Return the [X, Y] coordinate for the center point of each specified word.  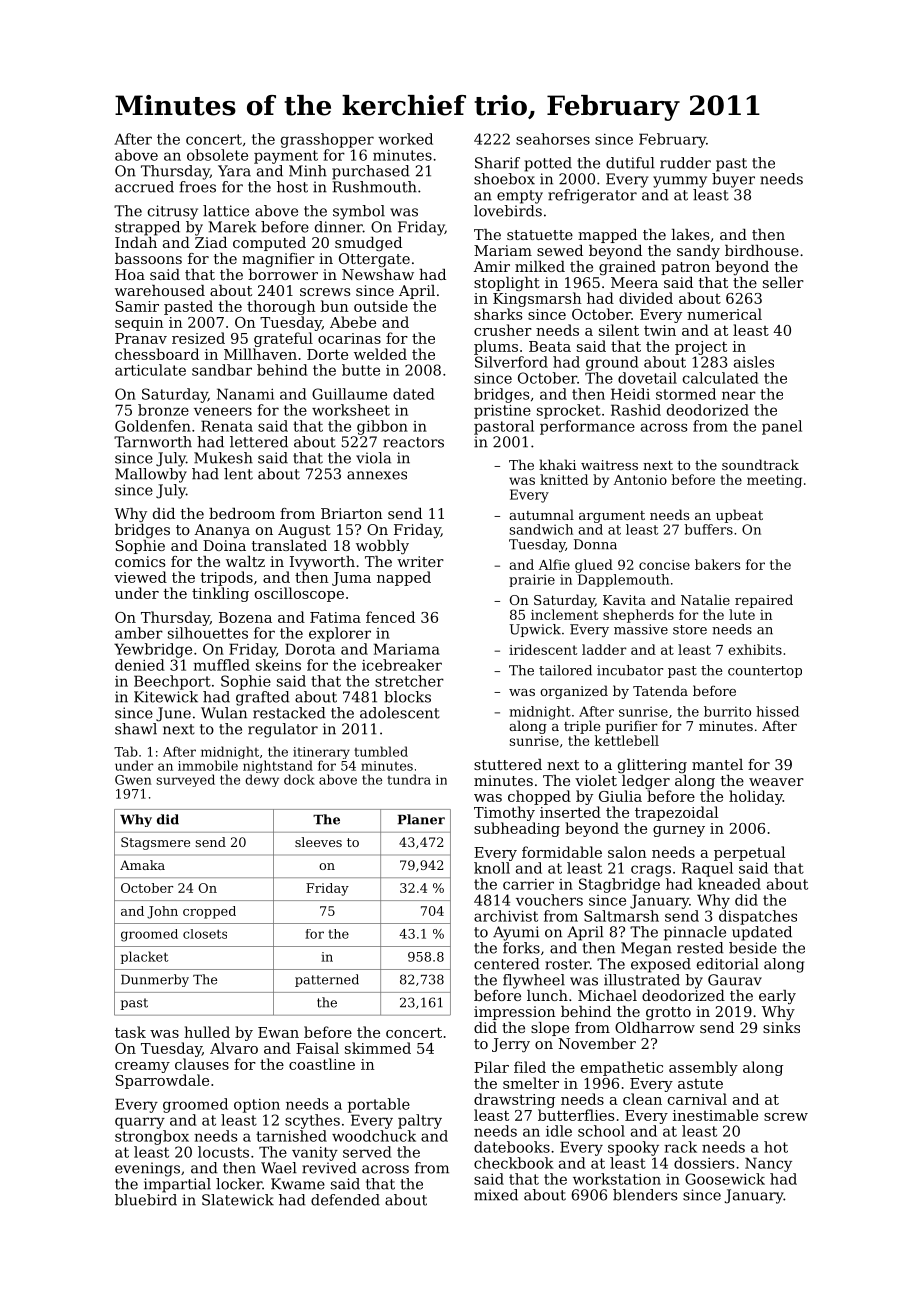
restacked [289, 713]
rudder [685, 163]
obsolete [217, 155]
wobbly [382, 547]
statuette [540, 235]
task [130, 1032]
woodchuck [374, 1136]
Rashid [636, 410]
